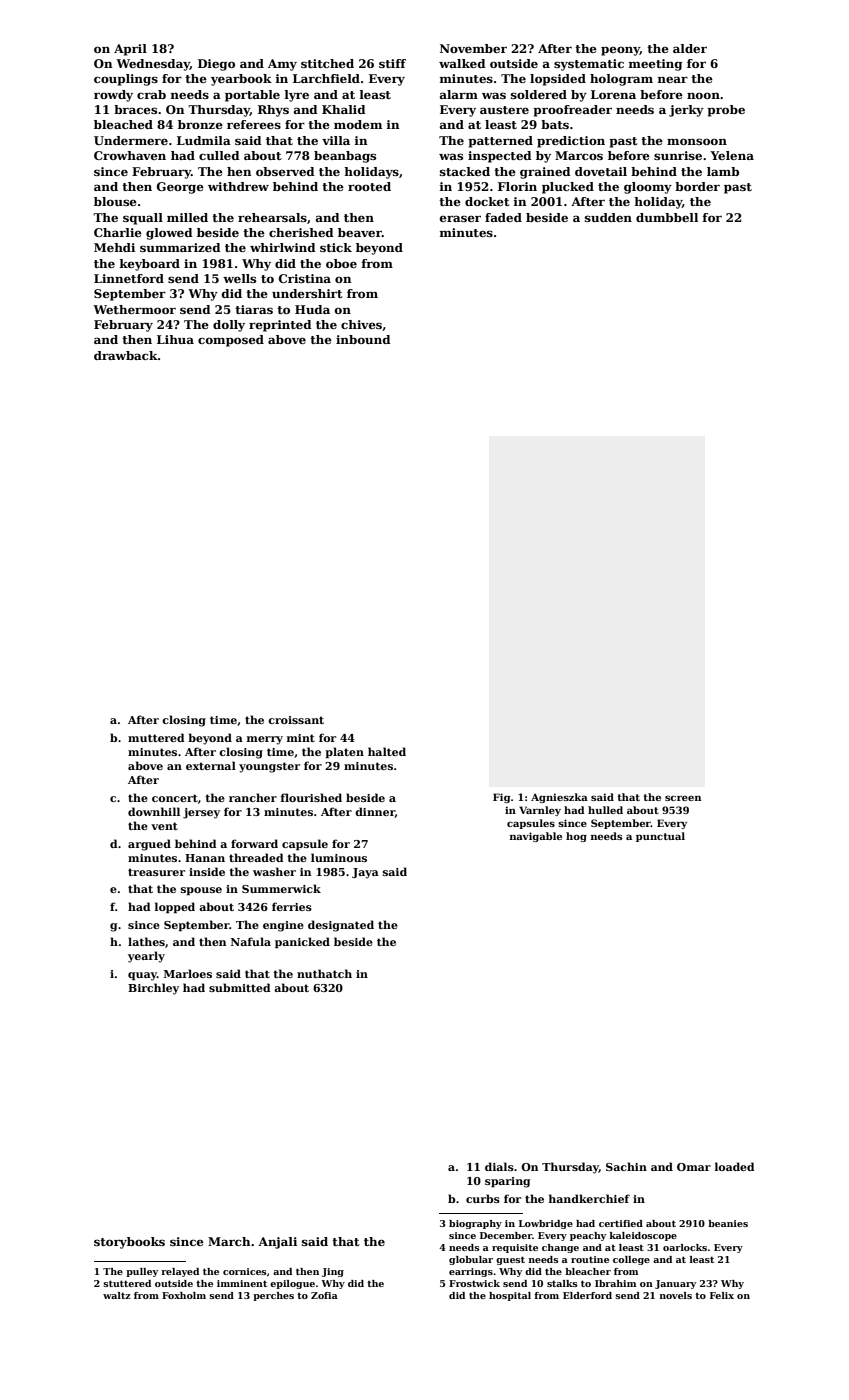 Image resolution: width=849 pixels, height=1400 pixels. I want to click on Birchley, so click(153, 989).
